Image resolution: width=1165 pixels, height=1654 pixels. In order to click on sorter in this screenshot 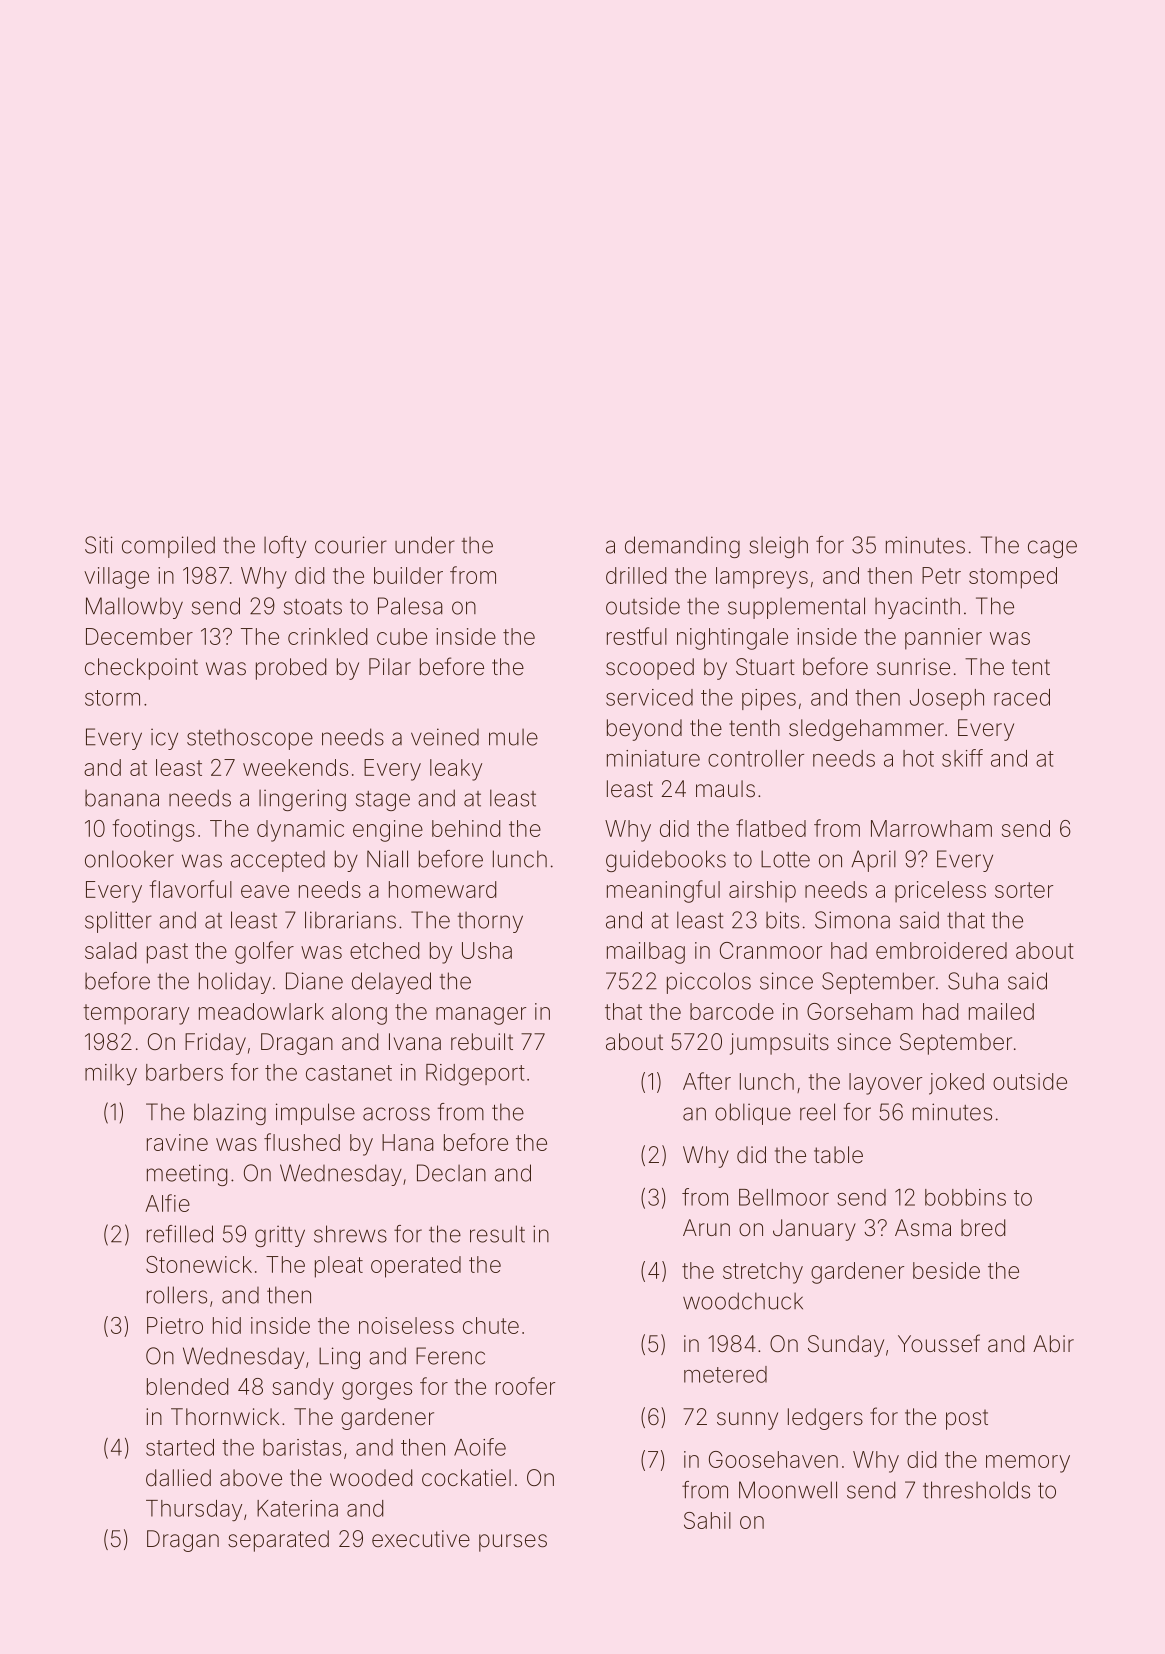, I will do `click(1024, 890)`.
